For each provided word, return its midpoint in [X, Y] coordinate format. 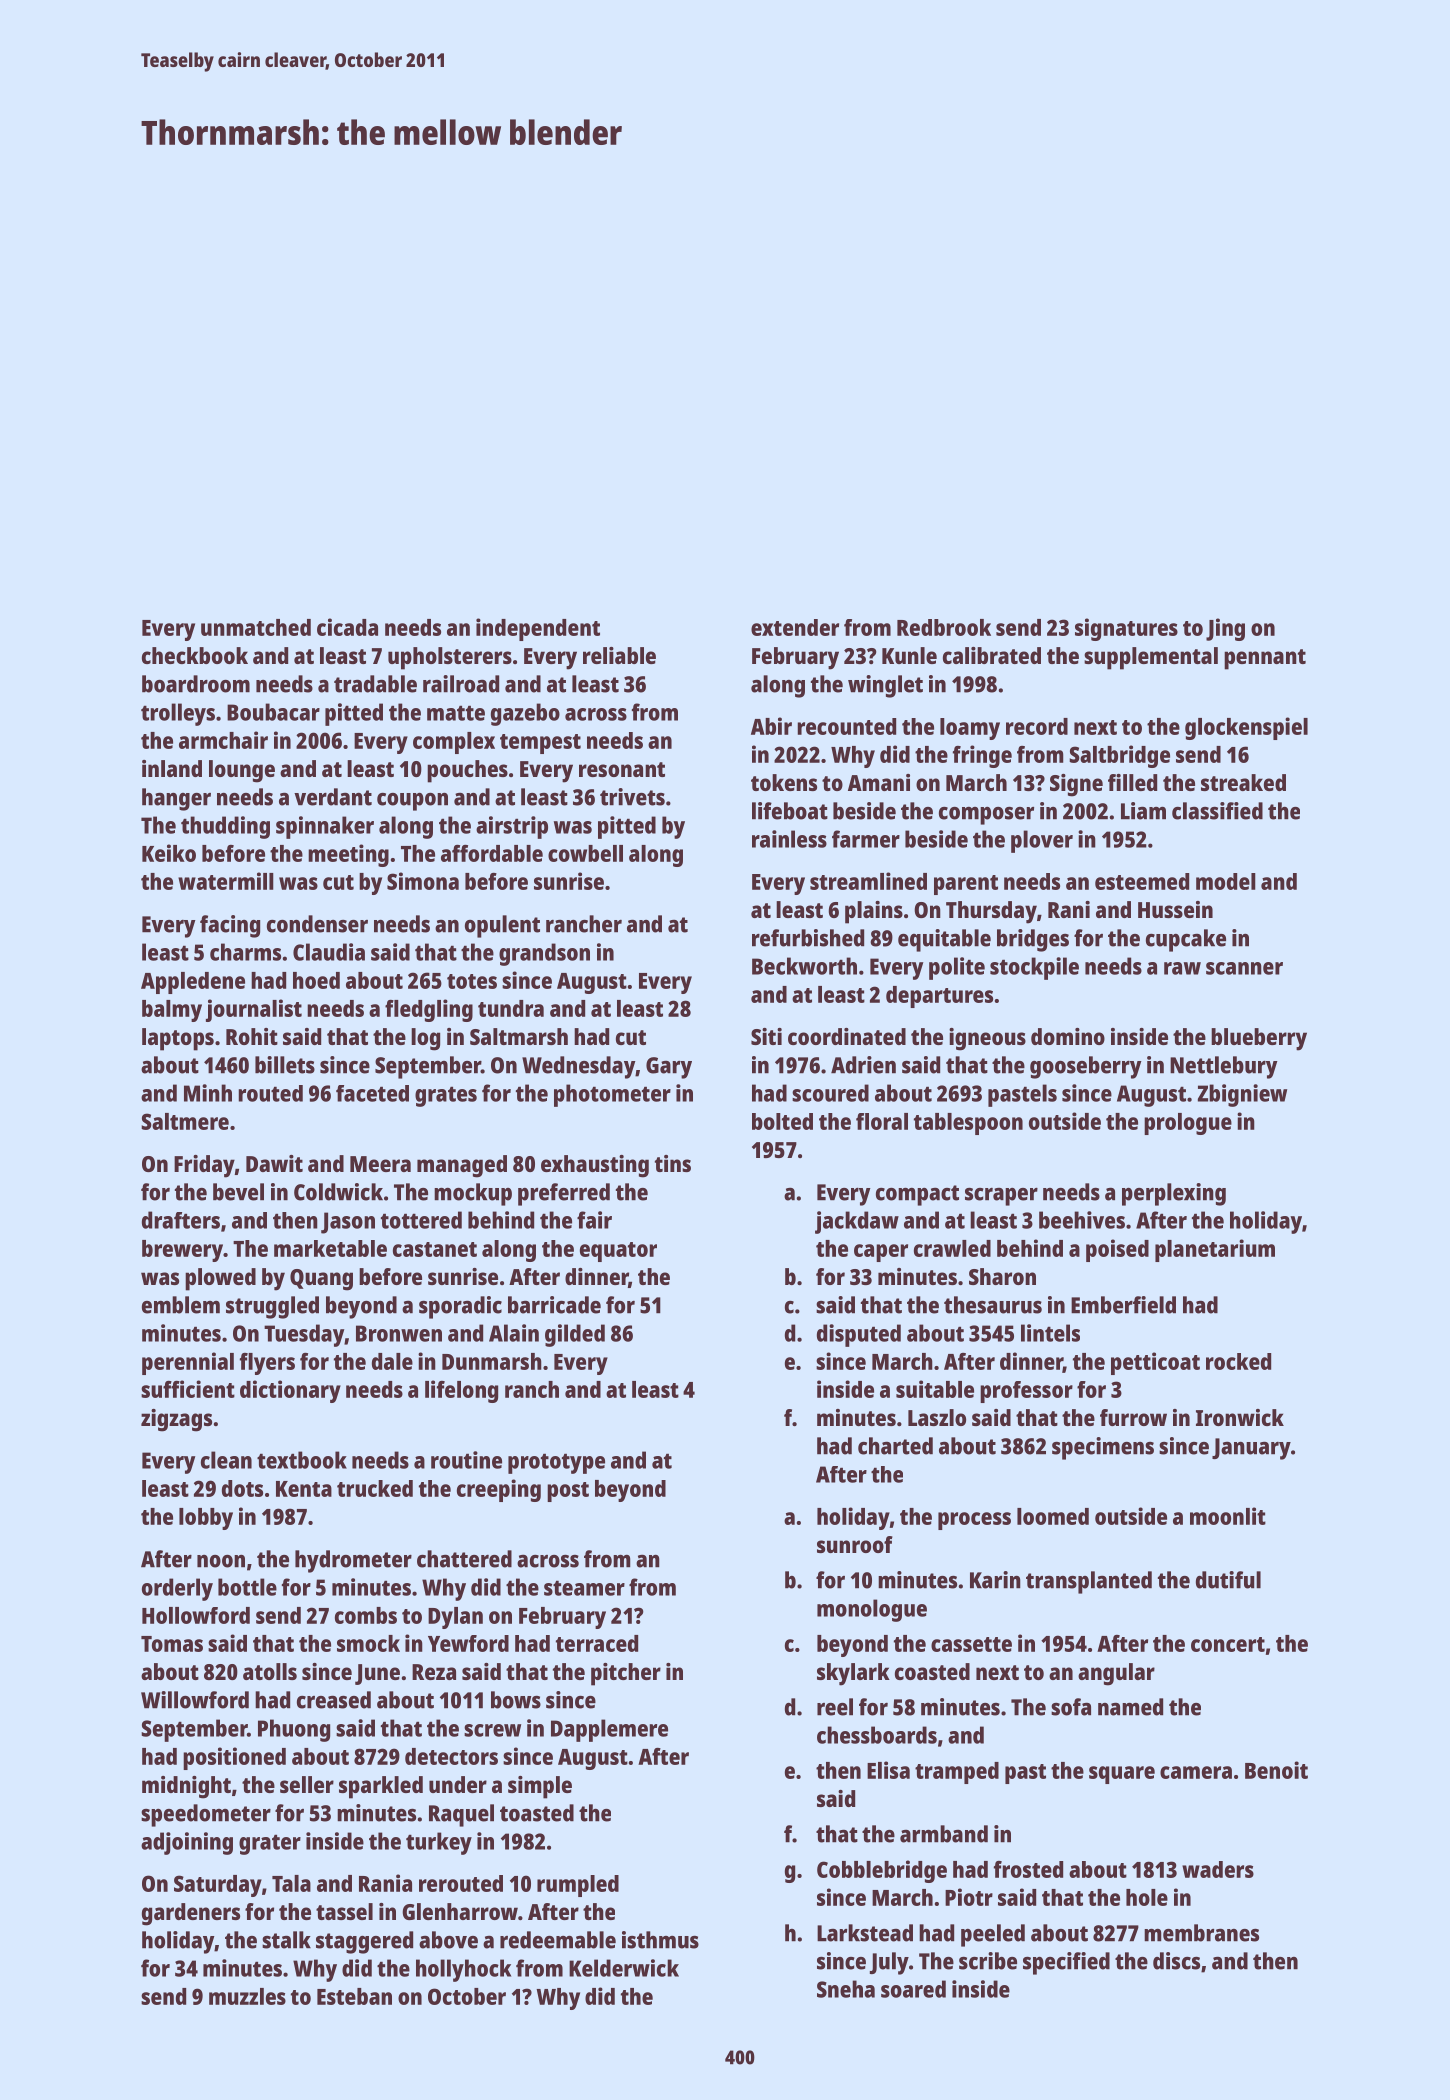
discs [1176, 1961]
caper [881, 1253]
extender [795, 627]
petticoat [1155, 1363]
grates [446, 1097]
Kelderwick [624, 1968]
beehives [1082, 1220]
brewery [182, 1251]
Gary [669, 1068]
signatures [1126, 629]
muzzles [247, 1996]
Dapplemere [609, 1730]
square [1122, 1775]
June [377, 1674]
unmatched [256, 627]
